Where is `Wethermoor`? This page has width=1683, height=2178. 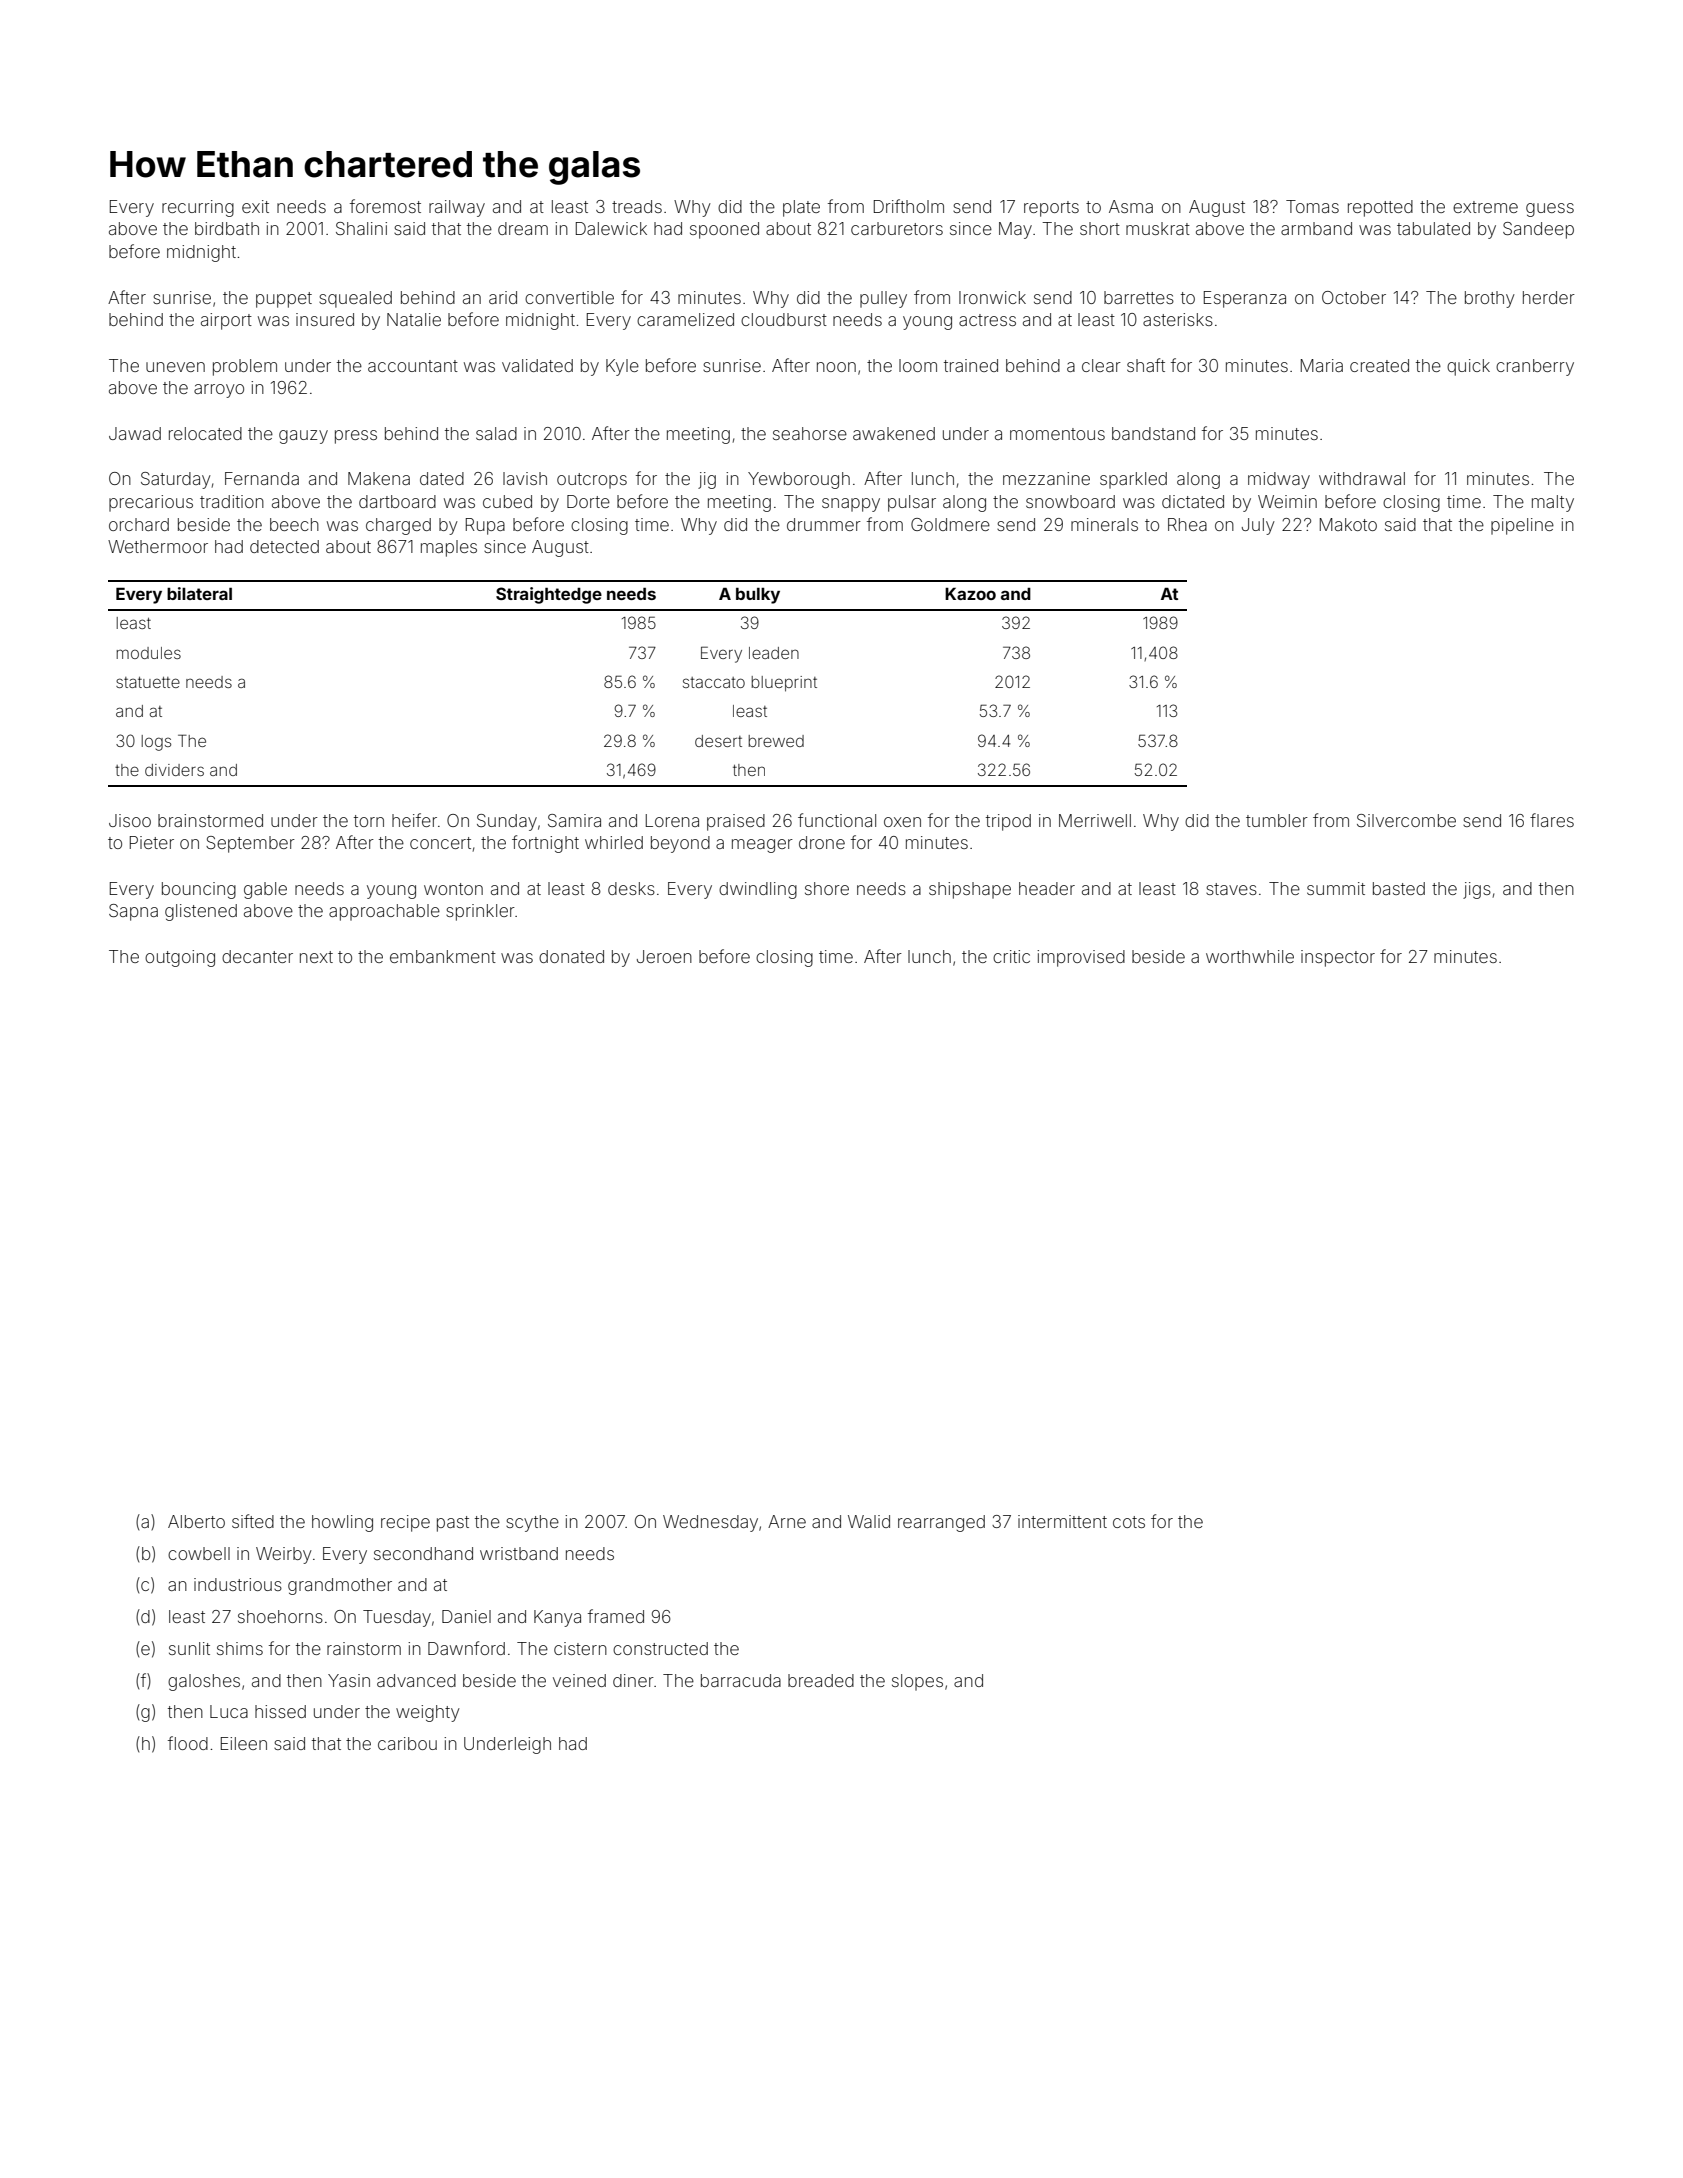 Wethermoor is located at coordinates (158, 546).
